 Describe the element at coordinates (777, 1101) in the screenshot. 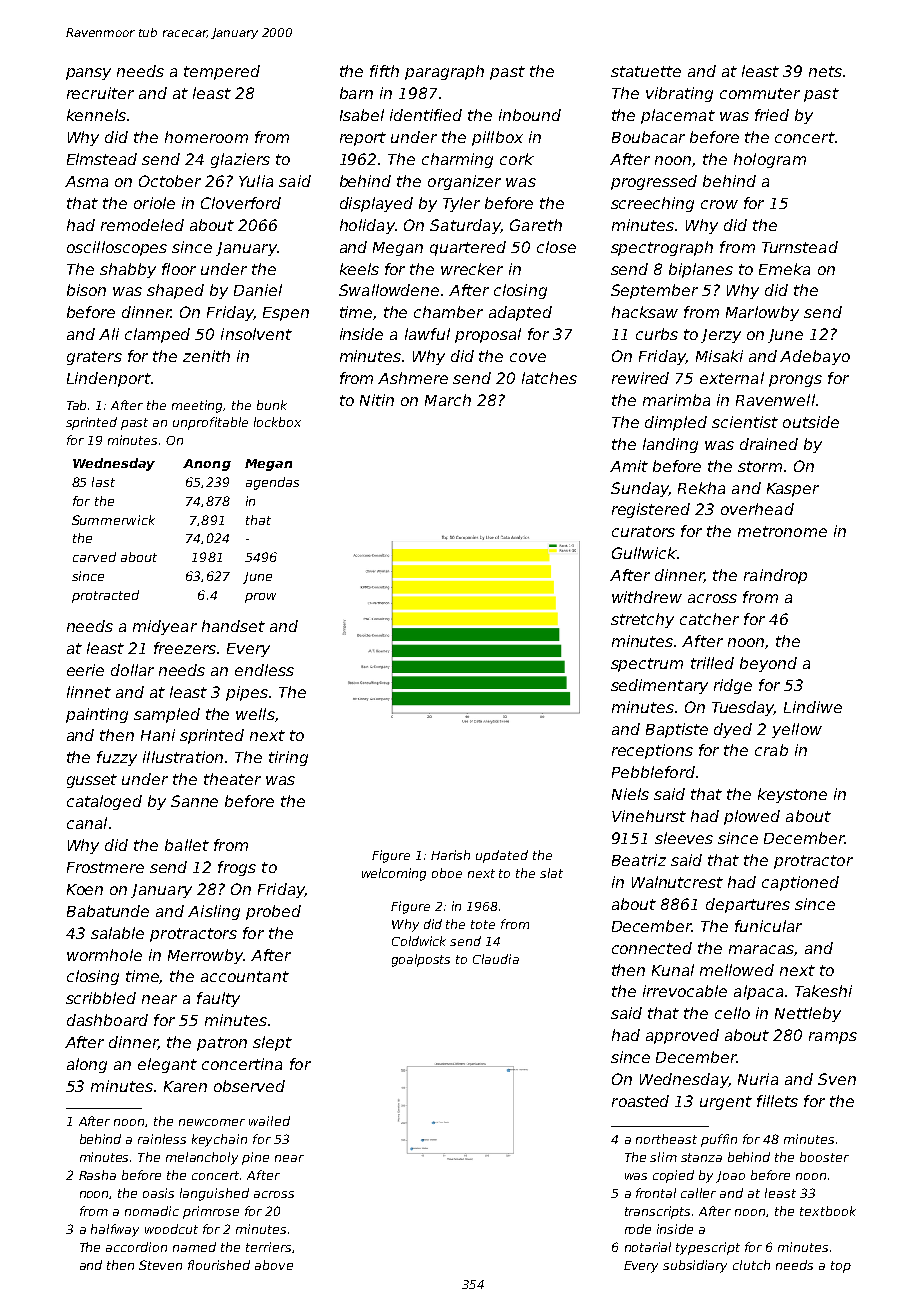

I see `fillets` at that location.
